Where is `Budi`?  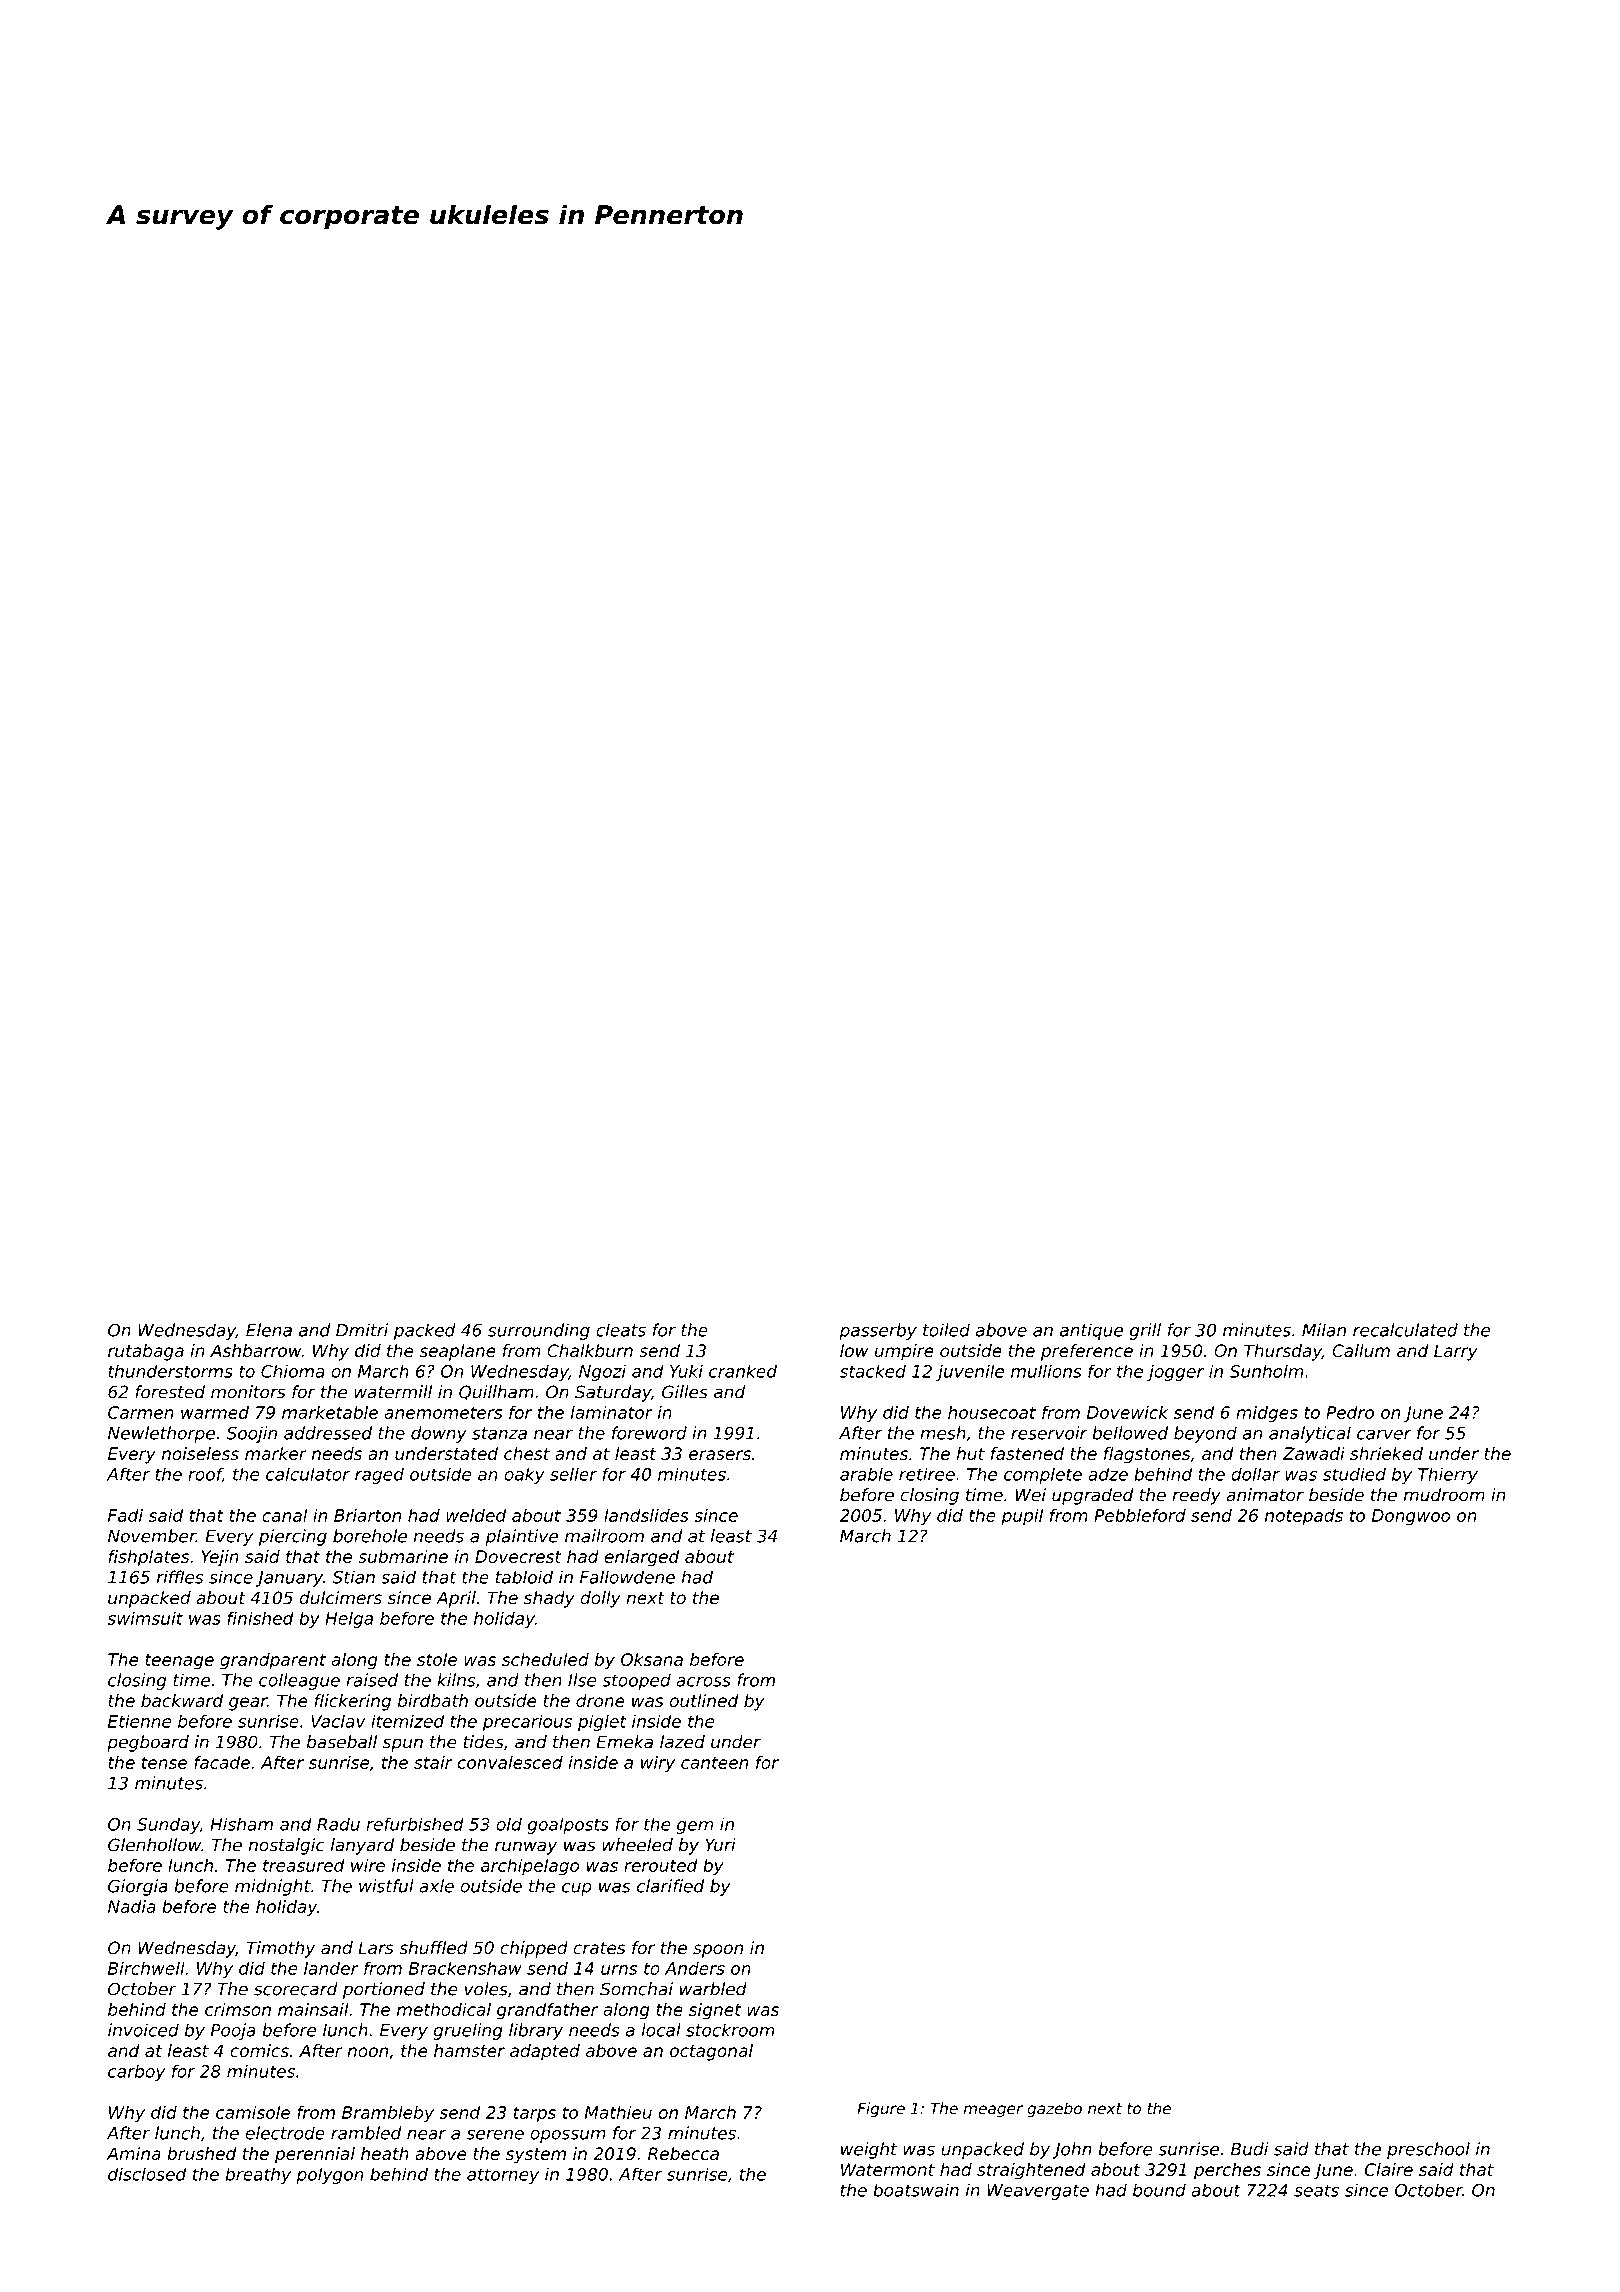 Budi is located at coordinates (1249, 2149).
